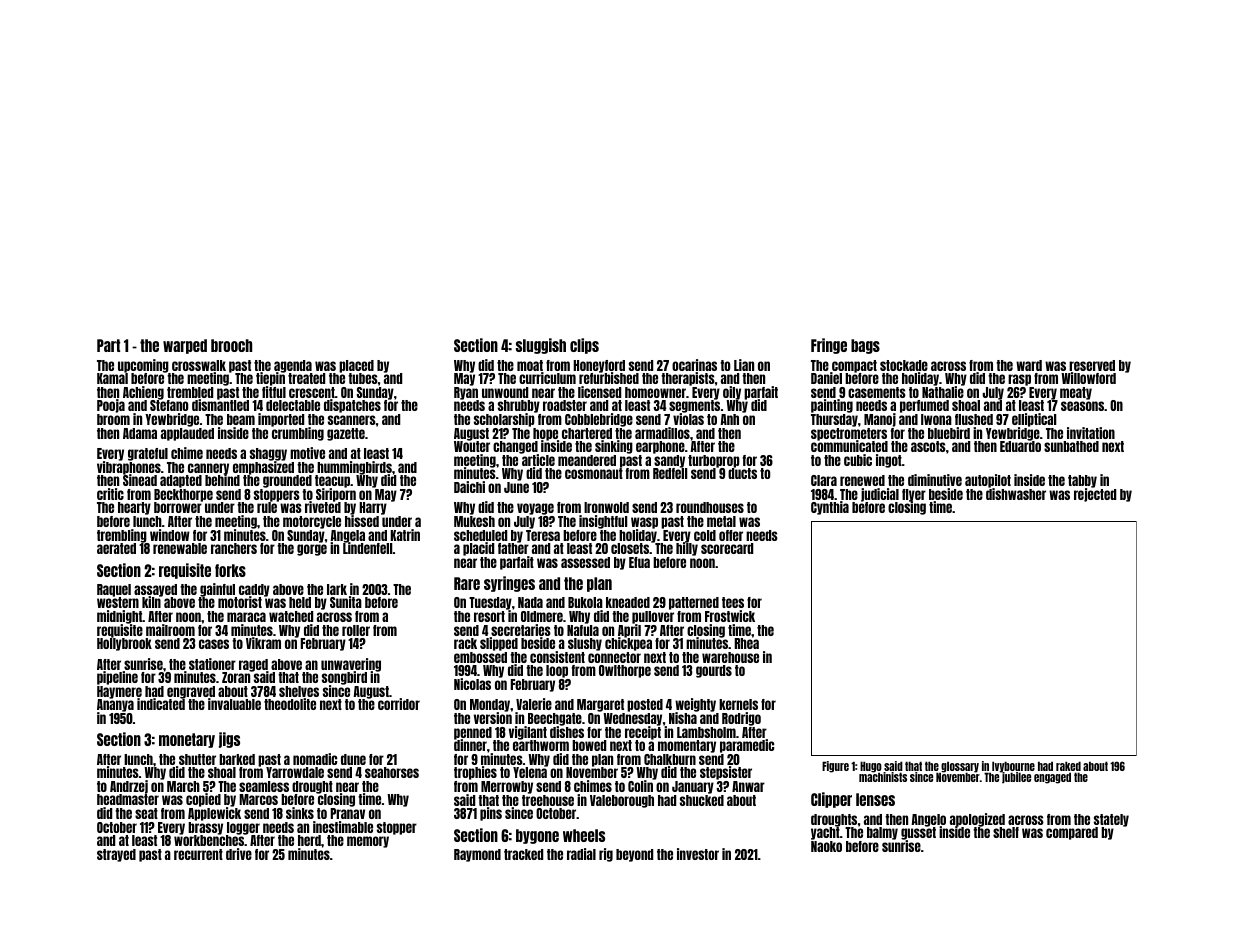 This screenshot has height=952, width=1233. Describe the element at coordinates (714, 671) in the screenshot. I see `gourds` at that location.
